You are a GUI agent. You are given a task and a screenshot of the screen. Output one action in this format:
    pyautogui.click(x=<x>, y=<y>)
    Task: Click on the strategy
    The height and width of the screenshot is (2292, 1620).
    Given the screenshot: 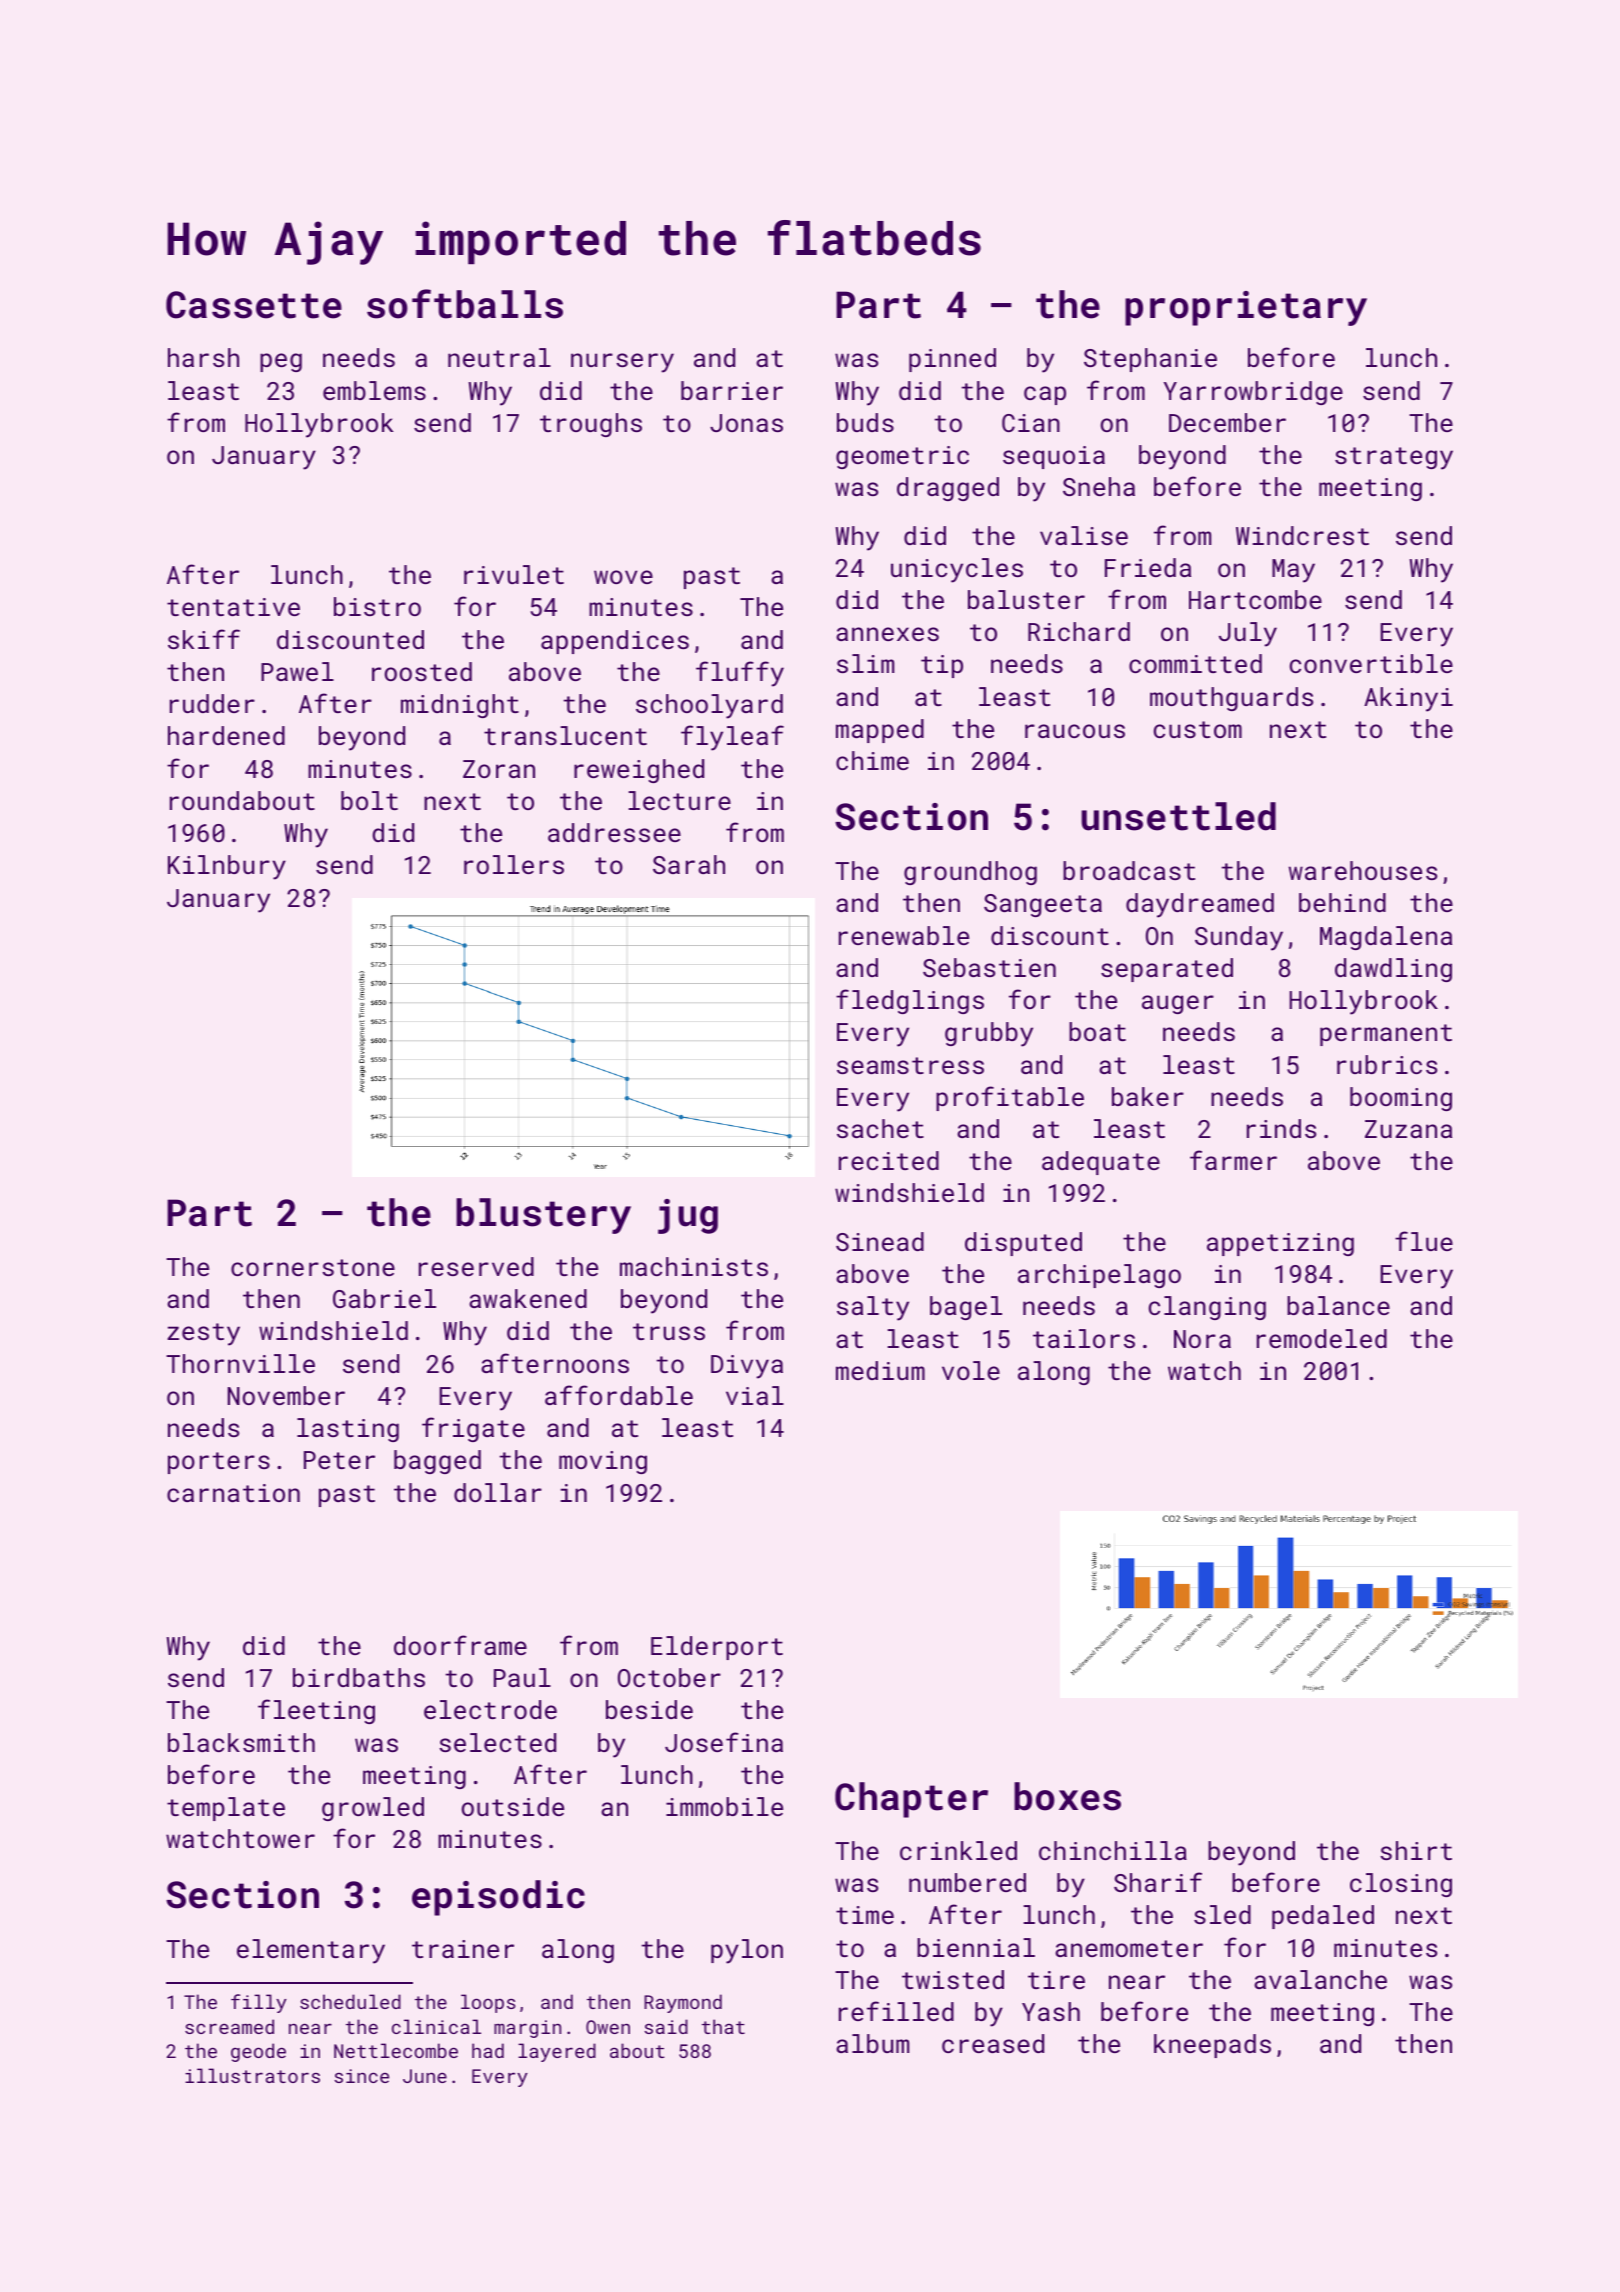 What is the action you would take?
    pyautogui.click(x=1394, y=458)
